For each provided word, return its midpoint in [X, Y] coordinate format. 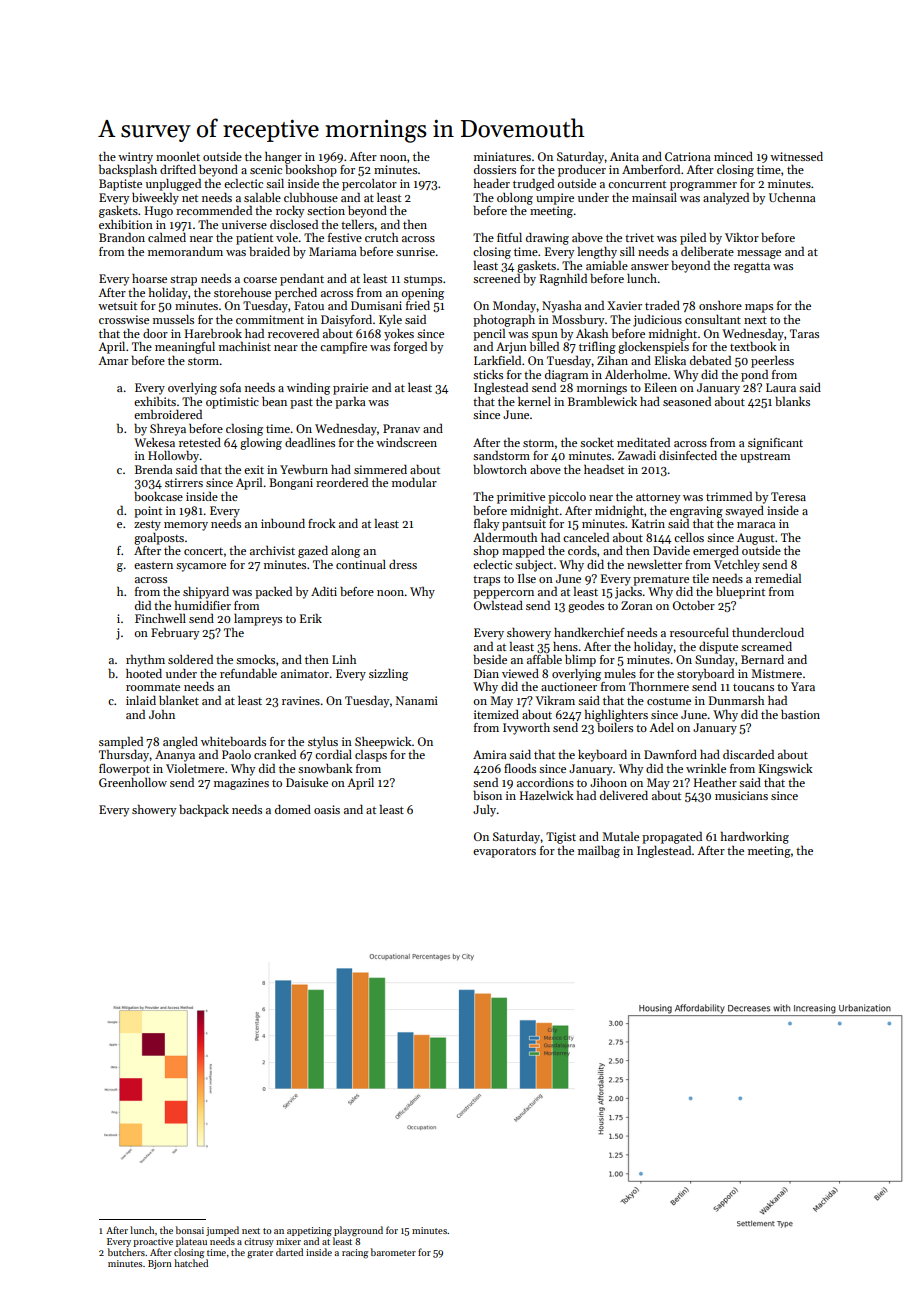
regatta [752, 268]
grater [260, 1254]
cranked [275, 754]
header [492, 183]
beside [490, 659]
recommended [214, 210]
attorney [658, 498]
